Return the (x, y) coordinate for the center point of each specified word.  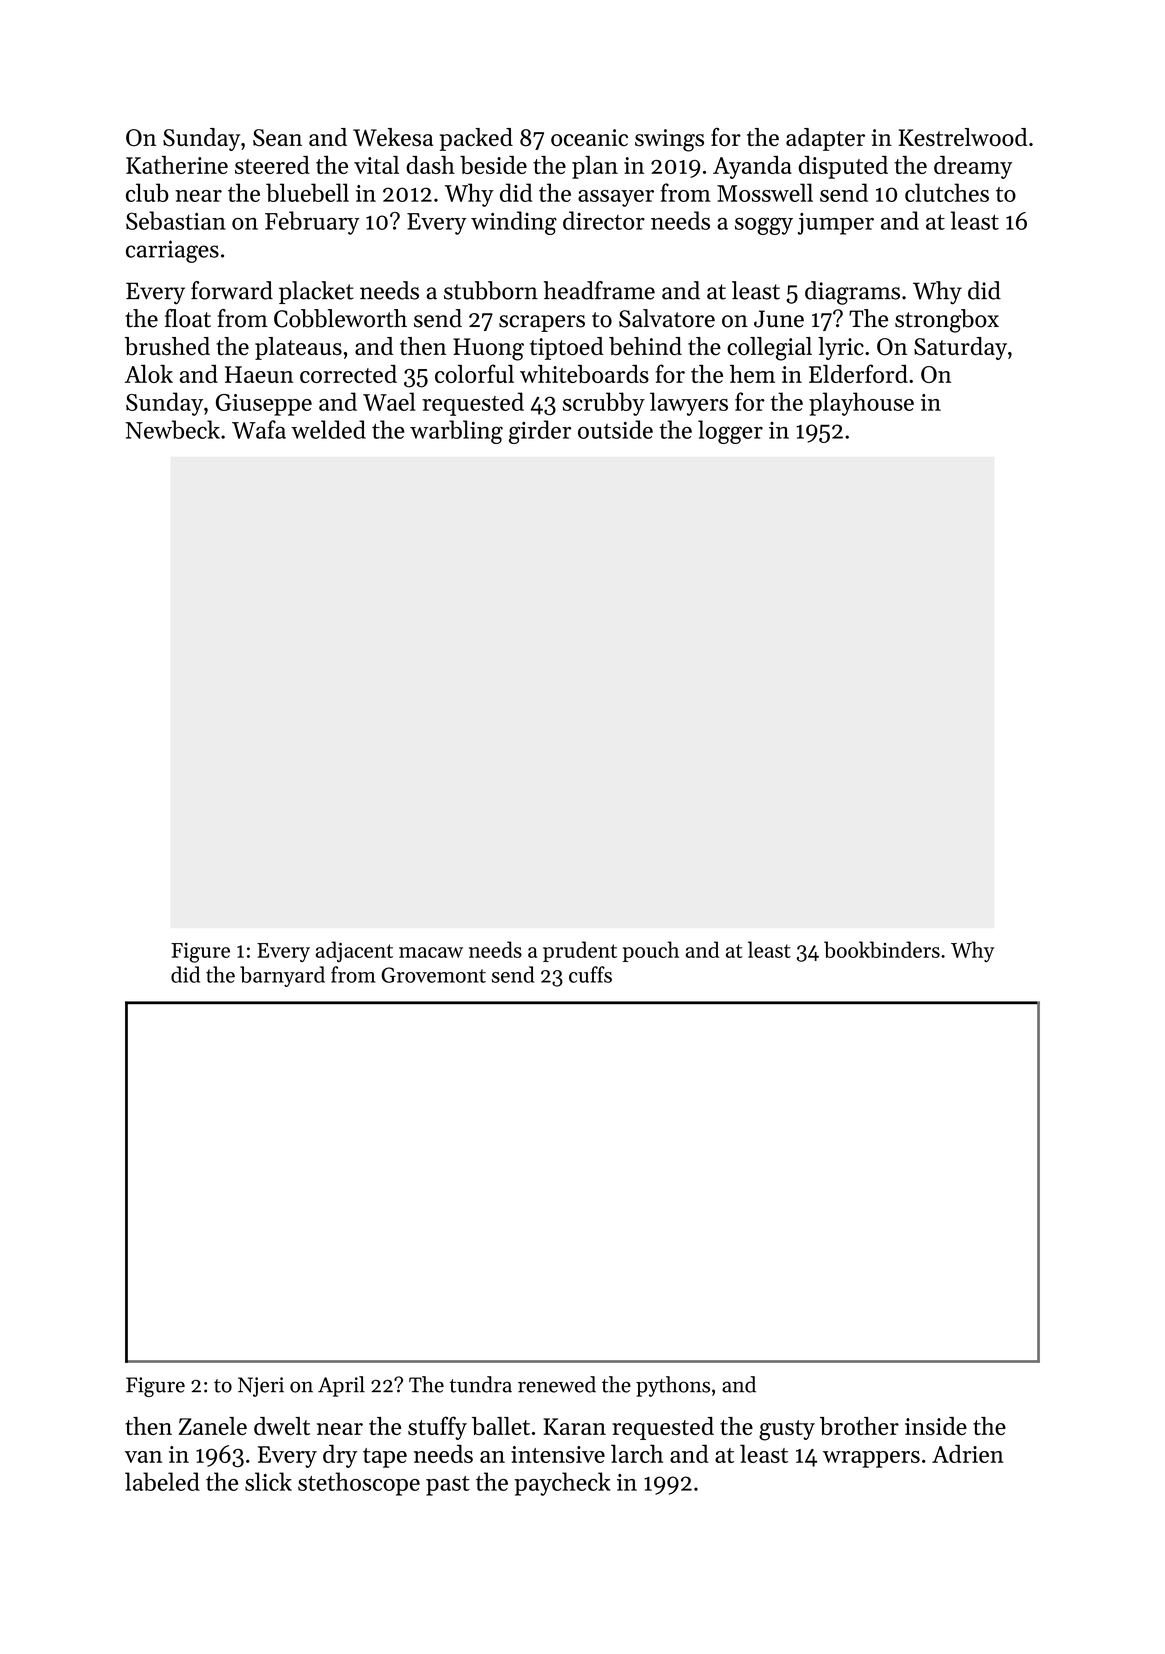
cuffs (590, 974)
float (188, 318)
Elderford (858, 373)
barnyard (282, 976)
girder (540, 432)
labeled (162, 1481)
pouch (651, 951)
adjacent (354, 951)
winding (514, 223)
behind (645, 346)
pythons (673, 1386)
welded (328, 429)
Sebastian (176, 220)
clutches (947, 192)
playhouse (861, 404)
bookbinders (882, 949)
